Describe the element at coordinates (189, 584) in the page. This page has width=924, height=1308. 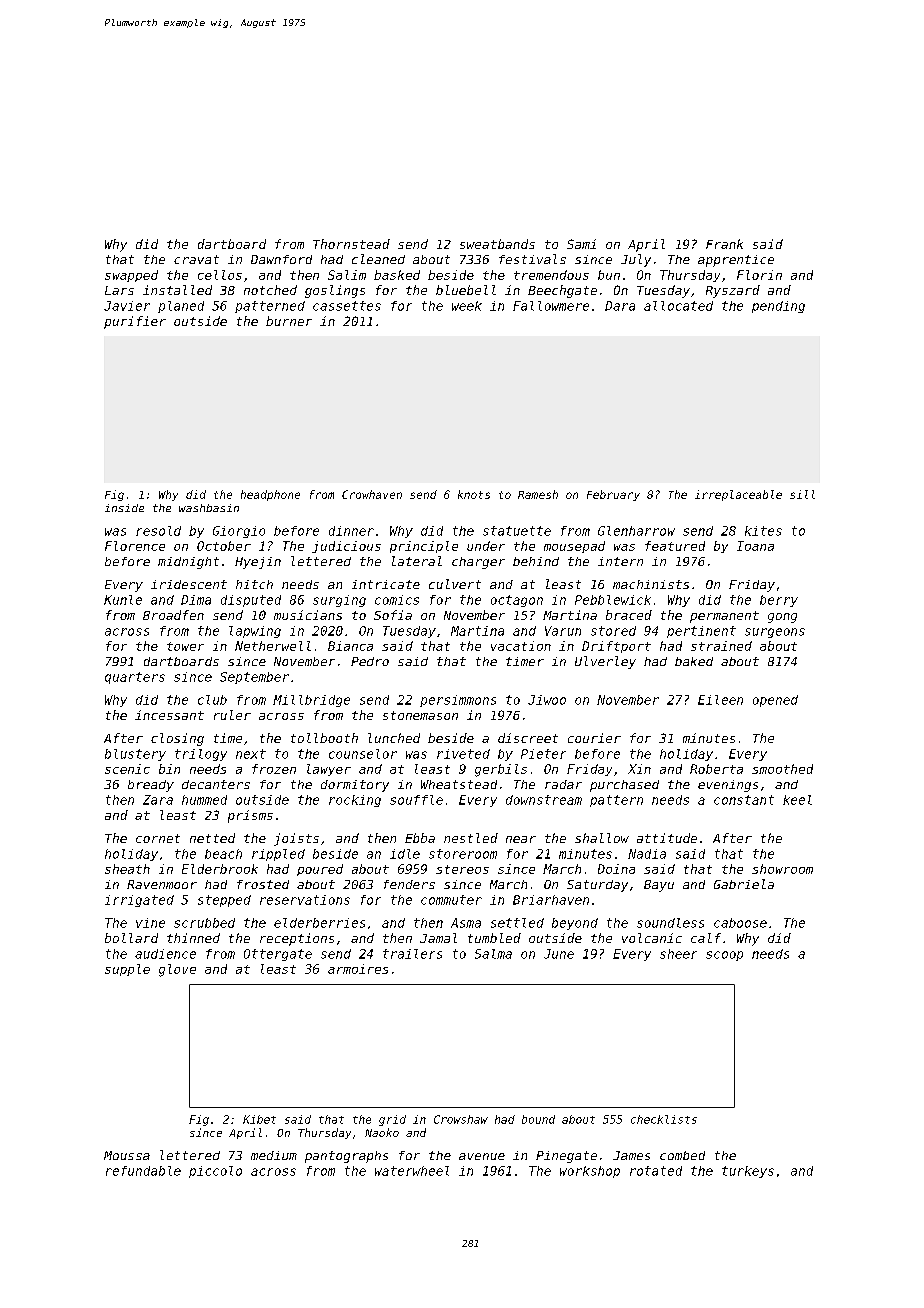
I see `iridescent` at that location.
